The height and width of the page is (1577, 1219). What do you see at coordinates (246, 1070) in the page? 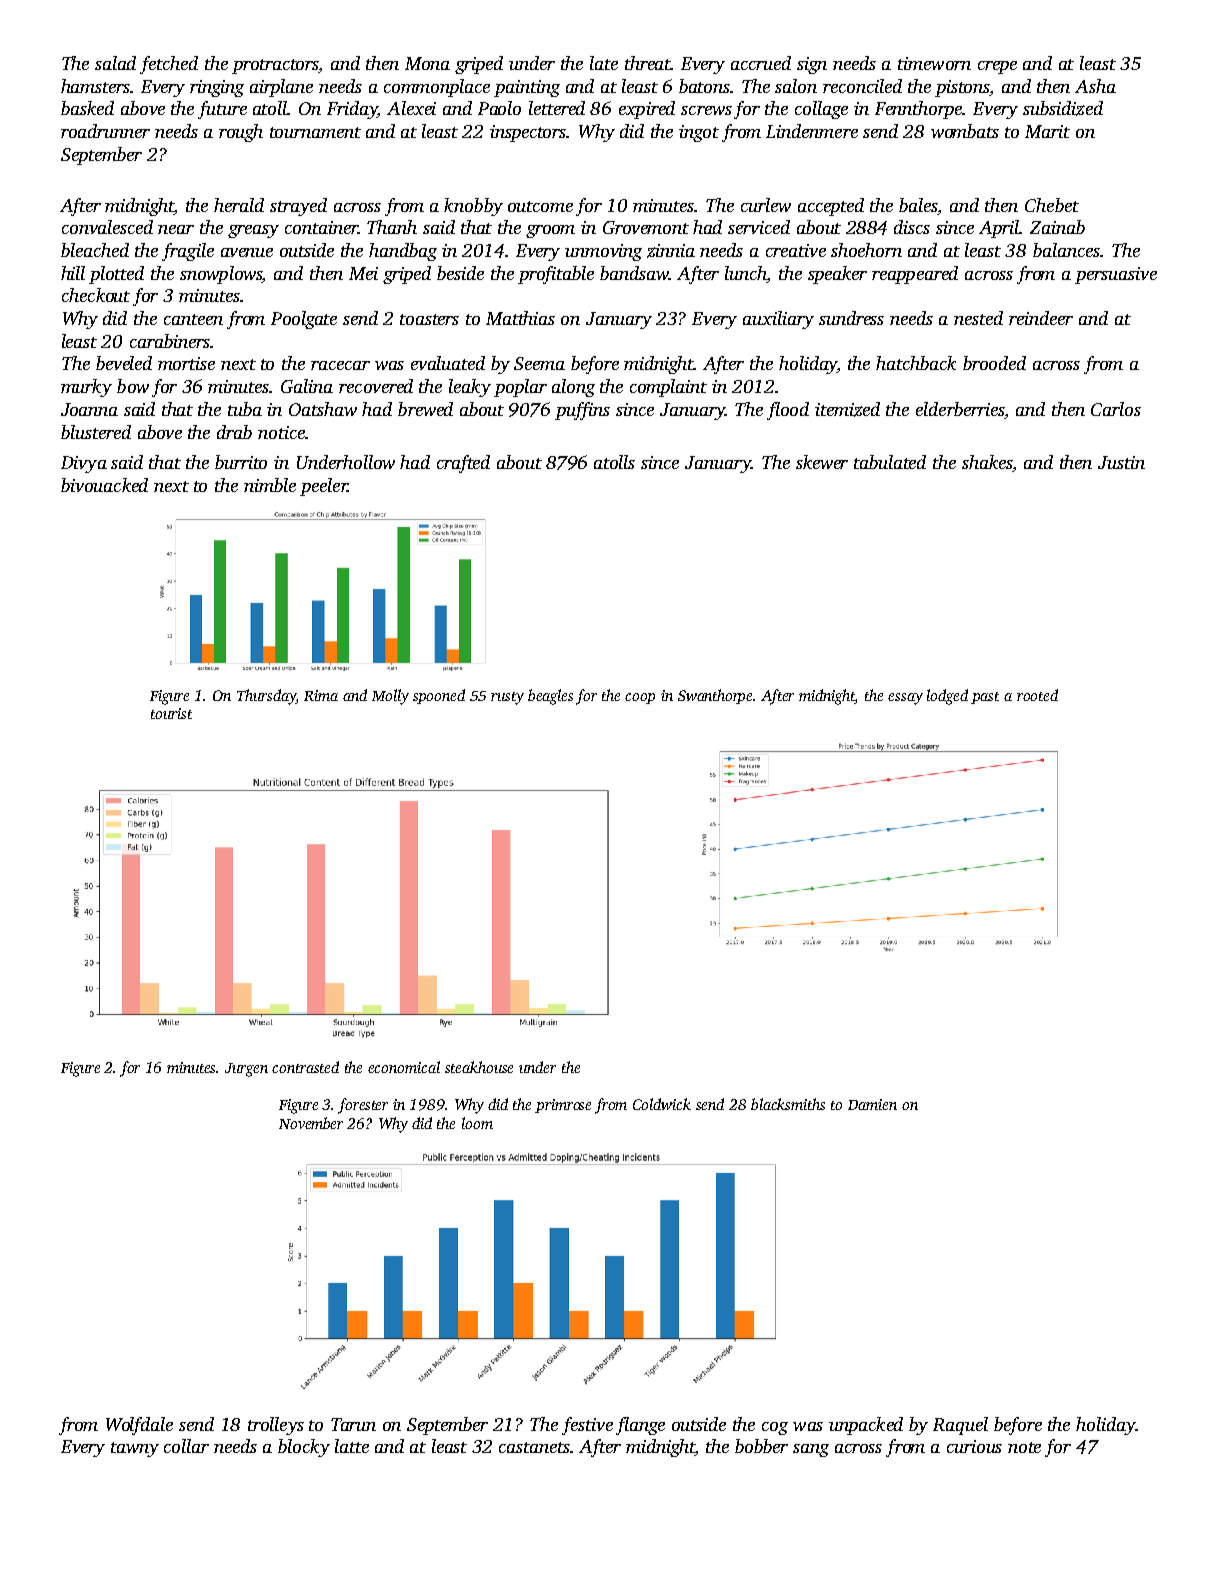
I see `Jurgen` at bounding box center [246, 1070].
